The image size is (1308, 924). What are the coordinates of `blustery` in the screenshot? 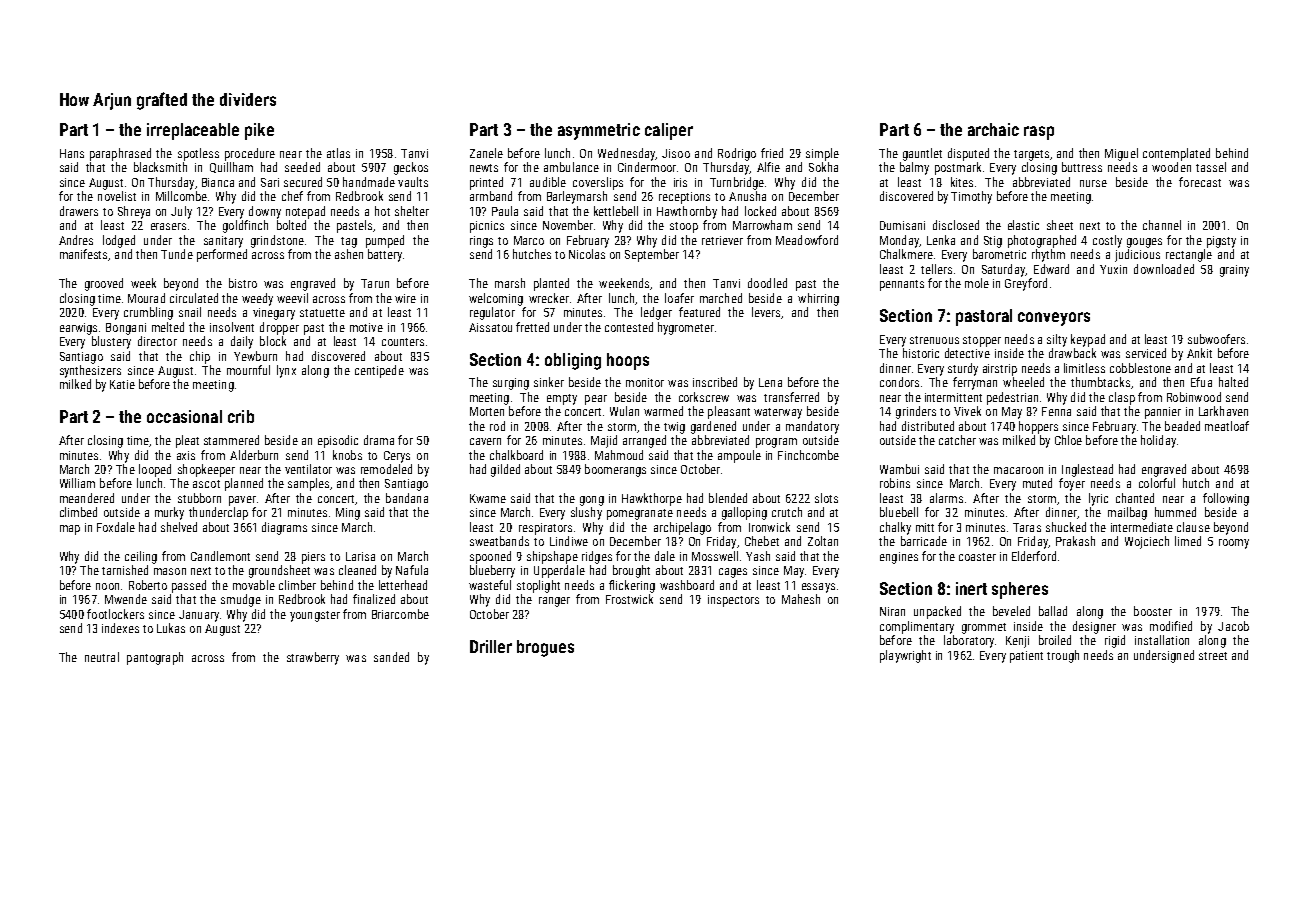 It's located at (111, 342).
